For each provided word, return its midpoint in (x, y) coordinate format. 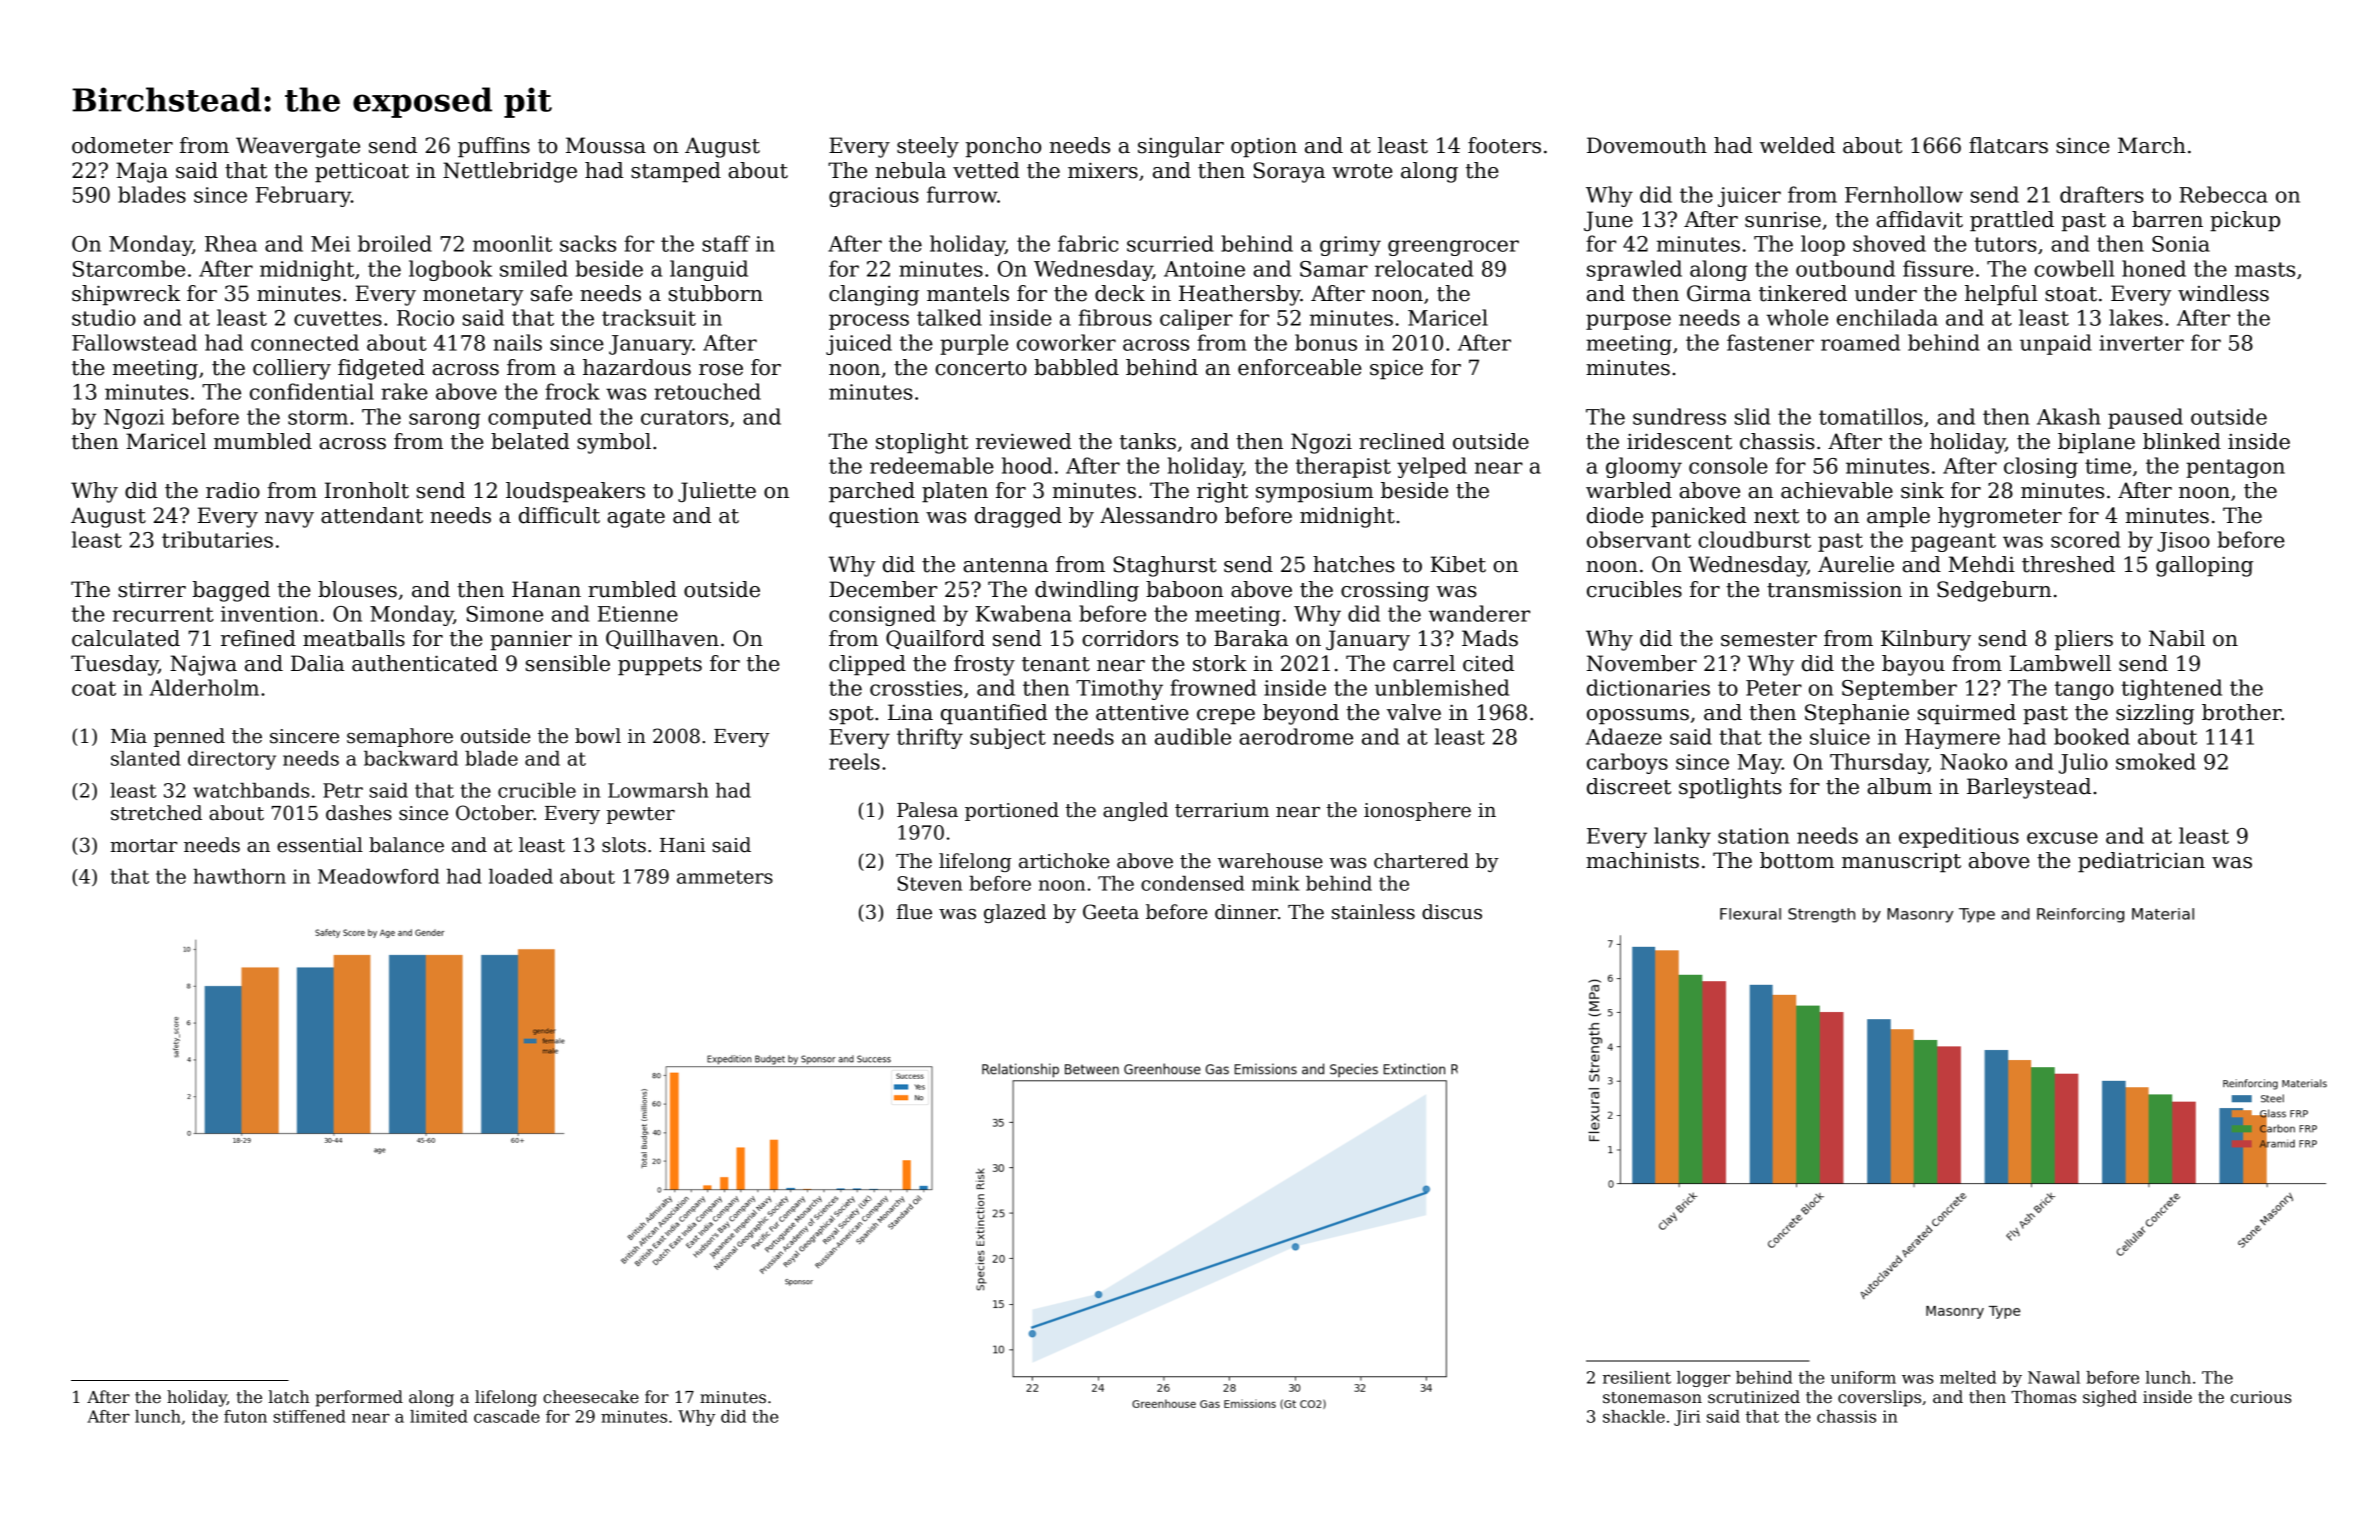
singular (1181, 147)
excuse (2062, 838)
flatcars (2008, 145)
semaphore (400, 737)
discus (1452, 912)
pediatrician (2141, 862)
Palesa (927, 810)
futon (245, 1416)
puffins (494, 147)
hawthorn (239, 876)
